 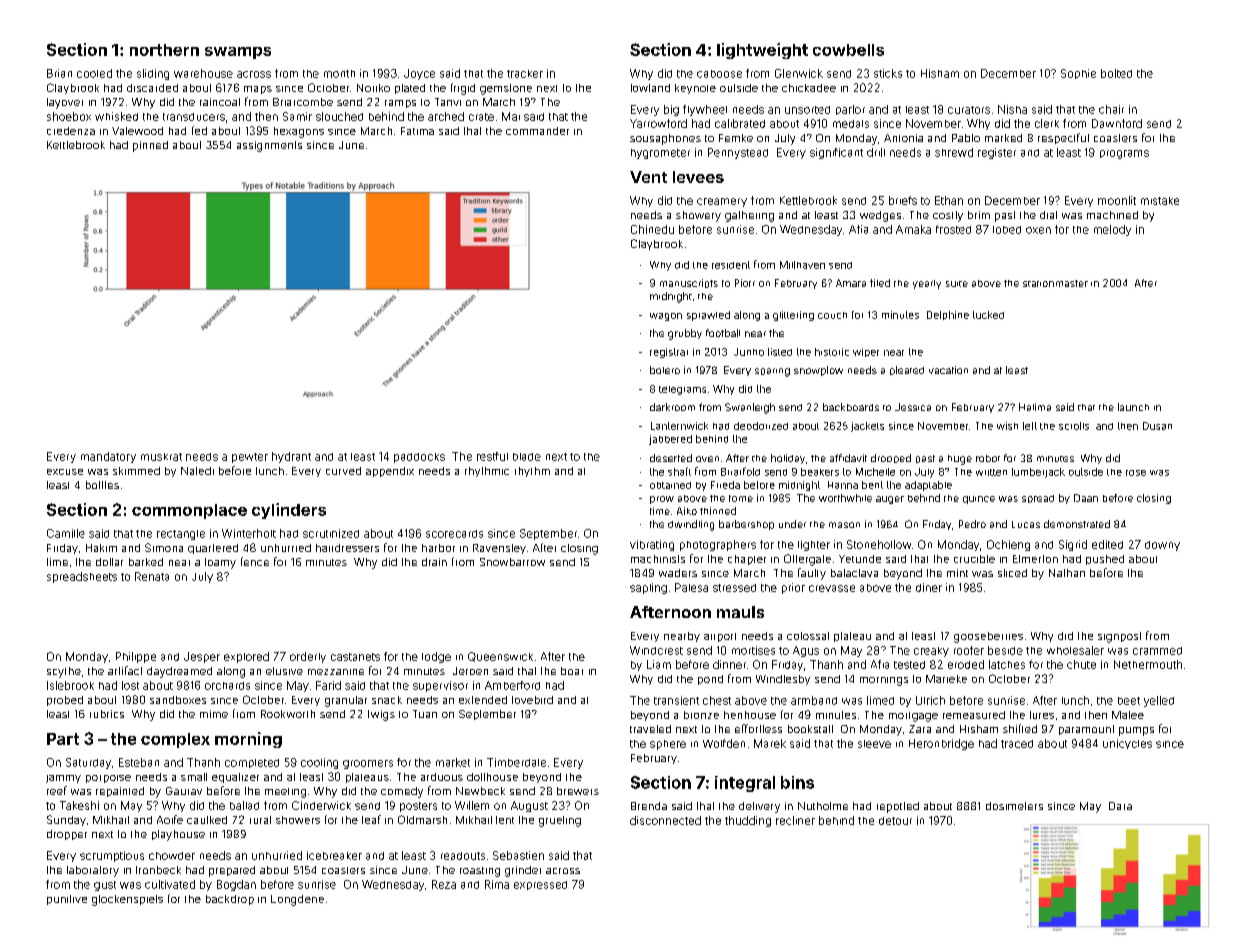 What do you see at coordinates (66, 533) in the image?
I see `Camille` at bounding box center [66, 533].
